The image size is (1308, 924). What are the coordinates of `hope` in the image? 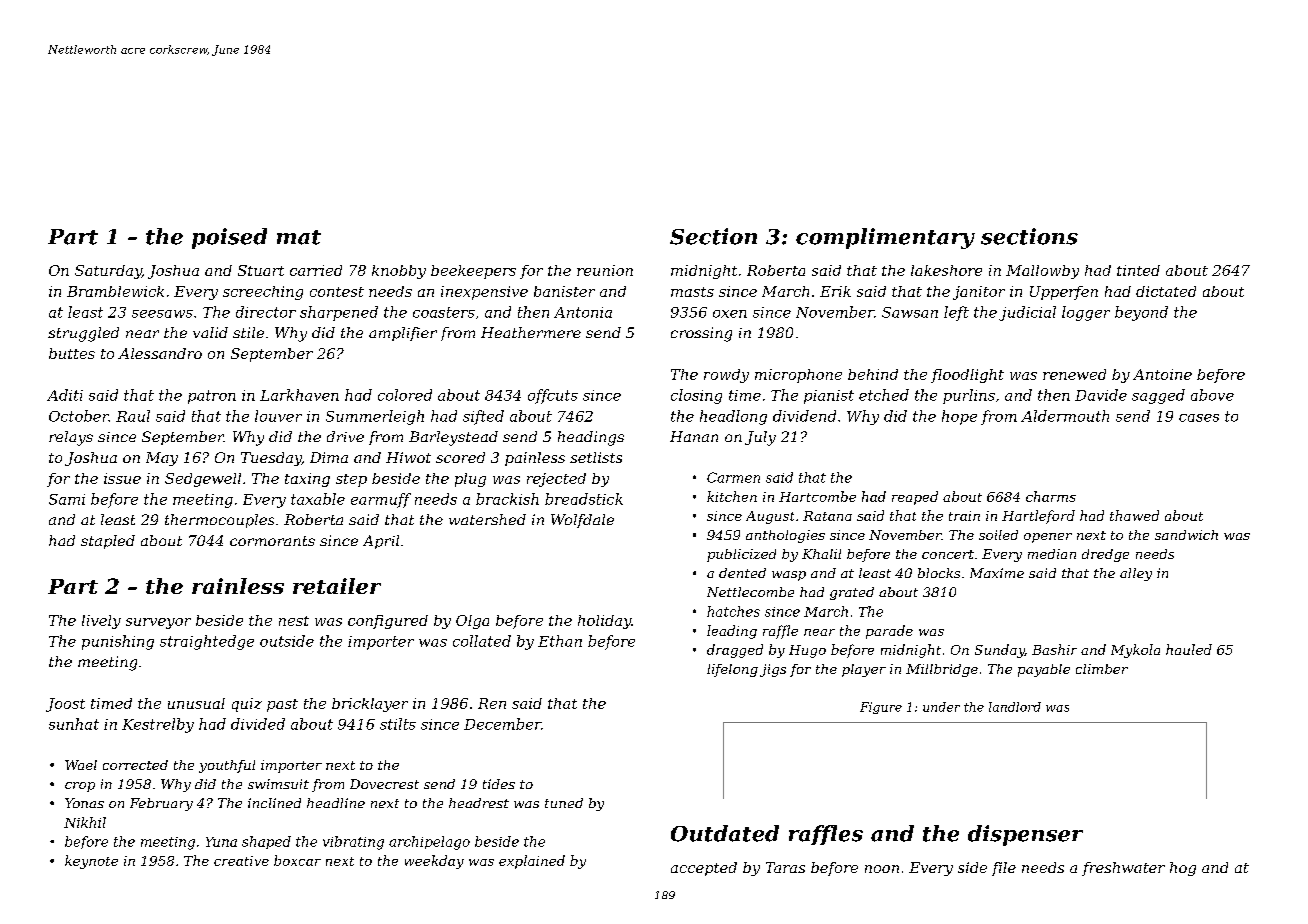 It's located at (959, 417).
